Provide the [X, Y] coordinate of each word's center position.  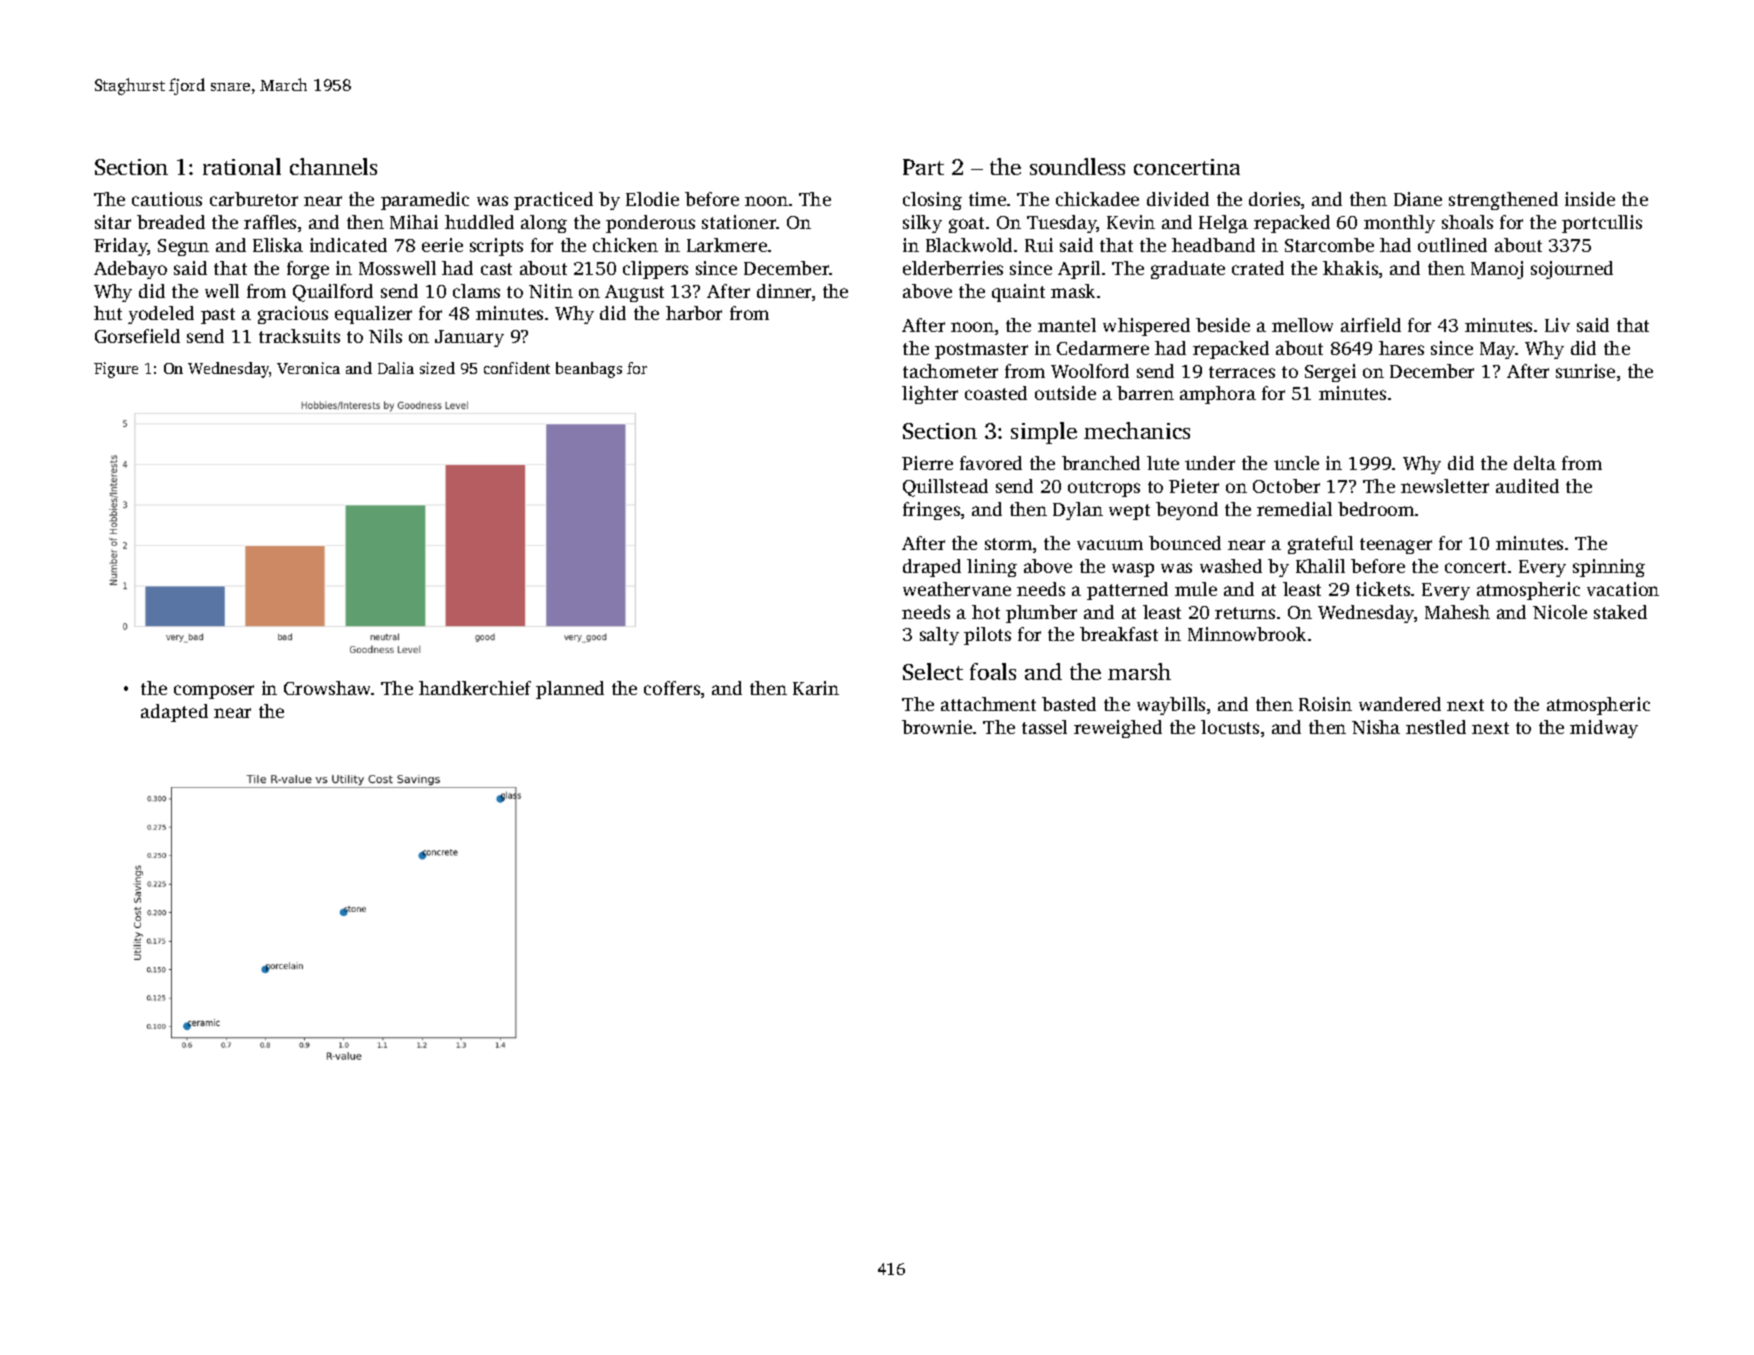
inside [1590, 199]
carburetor [254, 199]
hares [1401, 348]
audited [1527, 486]
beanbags [589, 370]
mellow [1302, 325]
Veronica [308, 368]
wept [1129, 512]
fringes [931, 511]
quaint [1018, 293]
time [987, 199]
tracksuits [299, 336]
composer [214, 692]
